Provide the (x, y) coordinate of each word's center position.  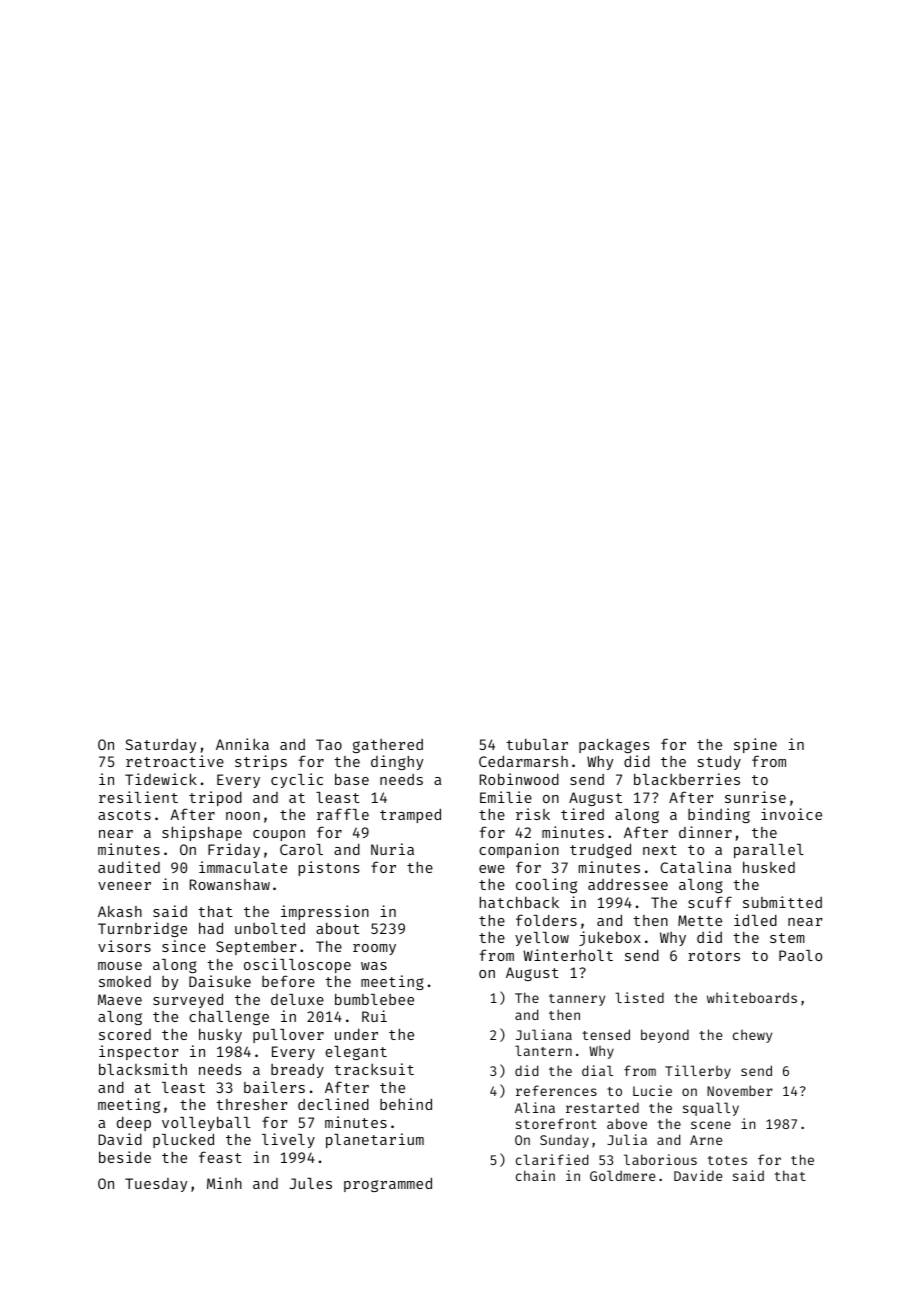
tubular (537, 744)
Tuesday (156, 1185)
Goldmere (622, 1175)
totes (727, 1160)
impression (325, 912)
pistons (329, 868)
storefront (556, 1123)
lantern (543, 1050)
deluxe (297, 999)
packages (614, 745)
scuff (710, 902)
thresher (251, 1104)
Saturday (160, 746)
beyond (665, 1036)
